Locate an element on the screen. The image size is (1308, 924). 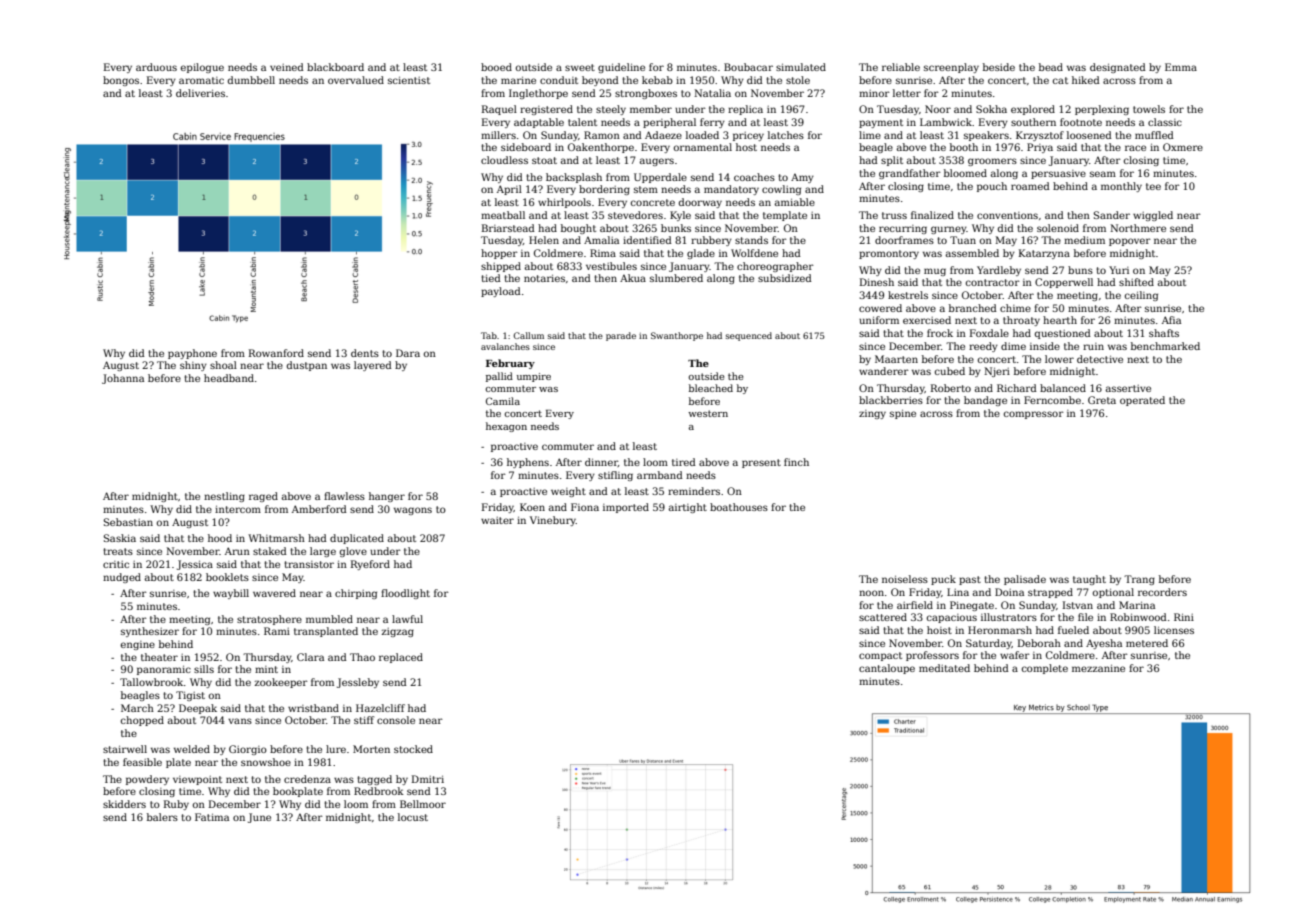
complete is located at coordinates (1045, 669).
